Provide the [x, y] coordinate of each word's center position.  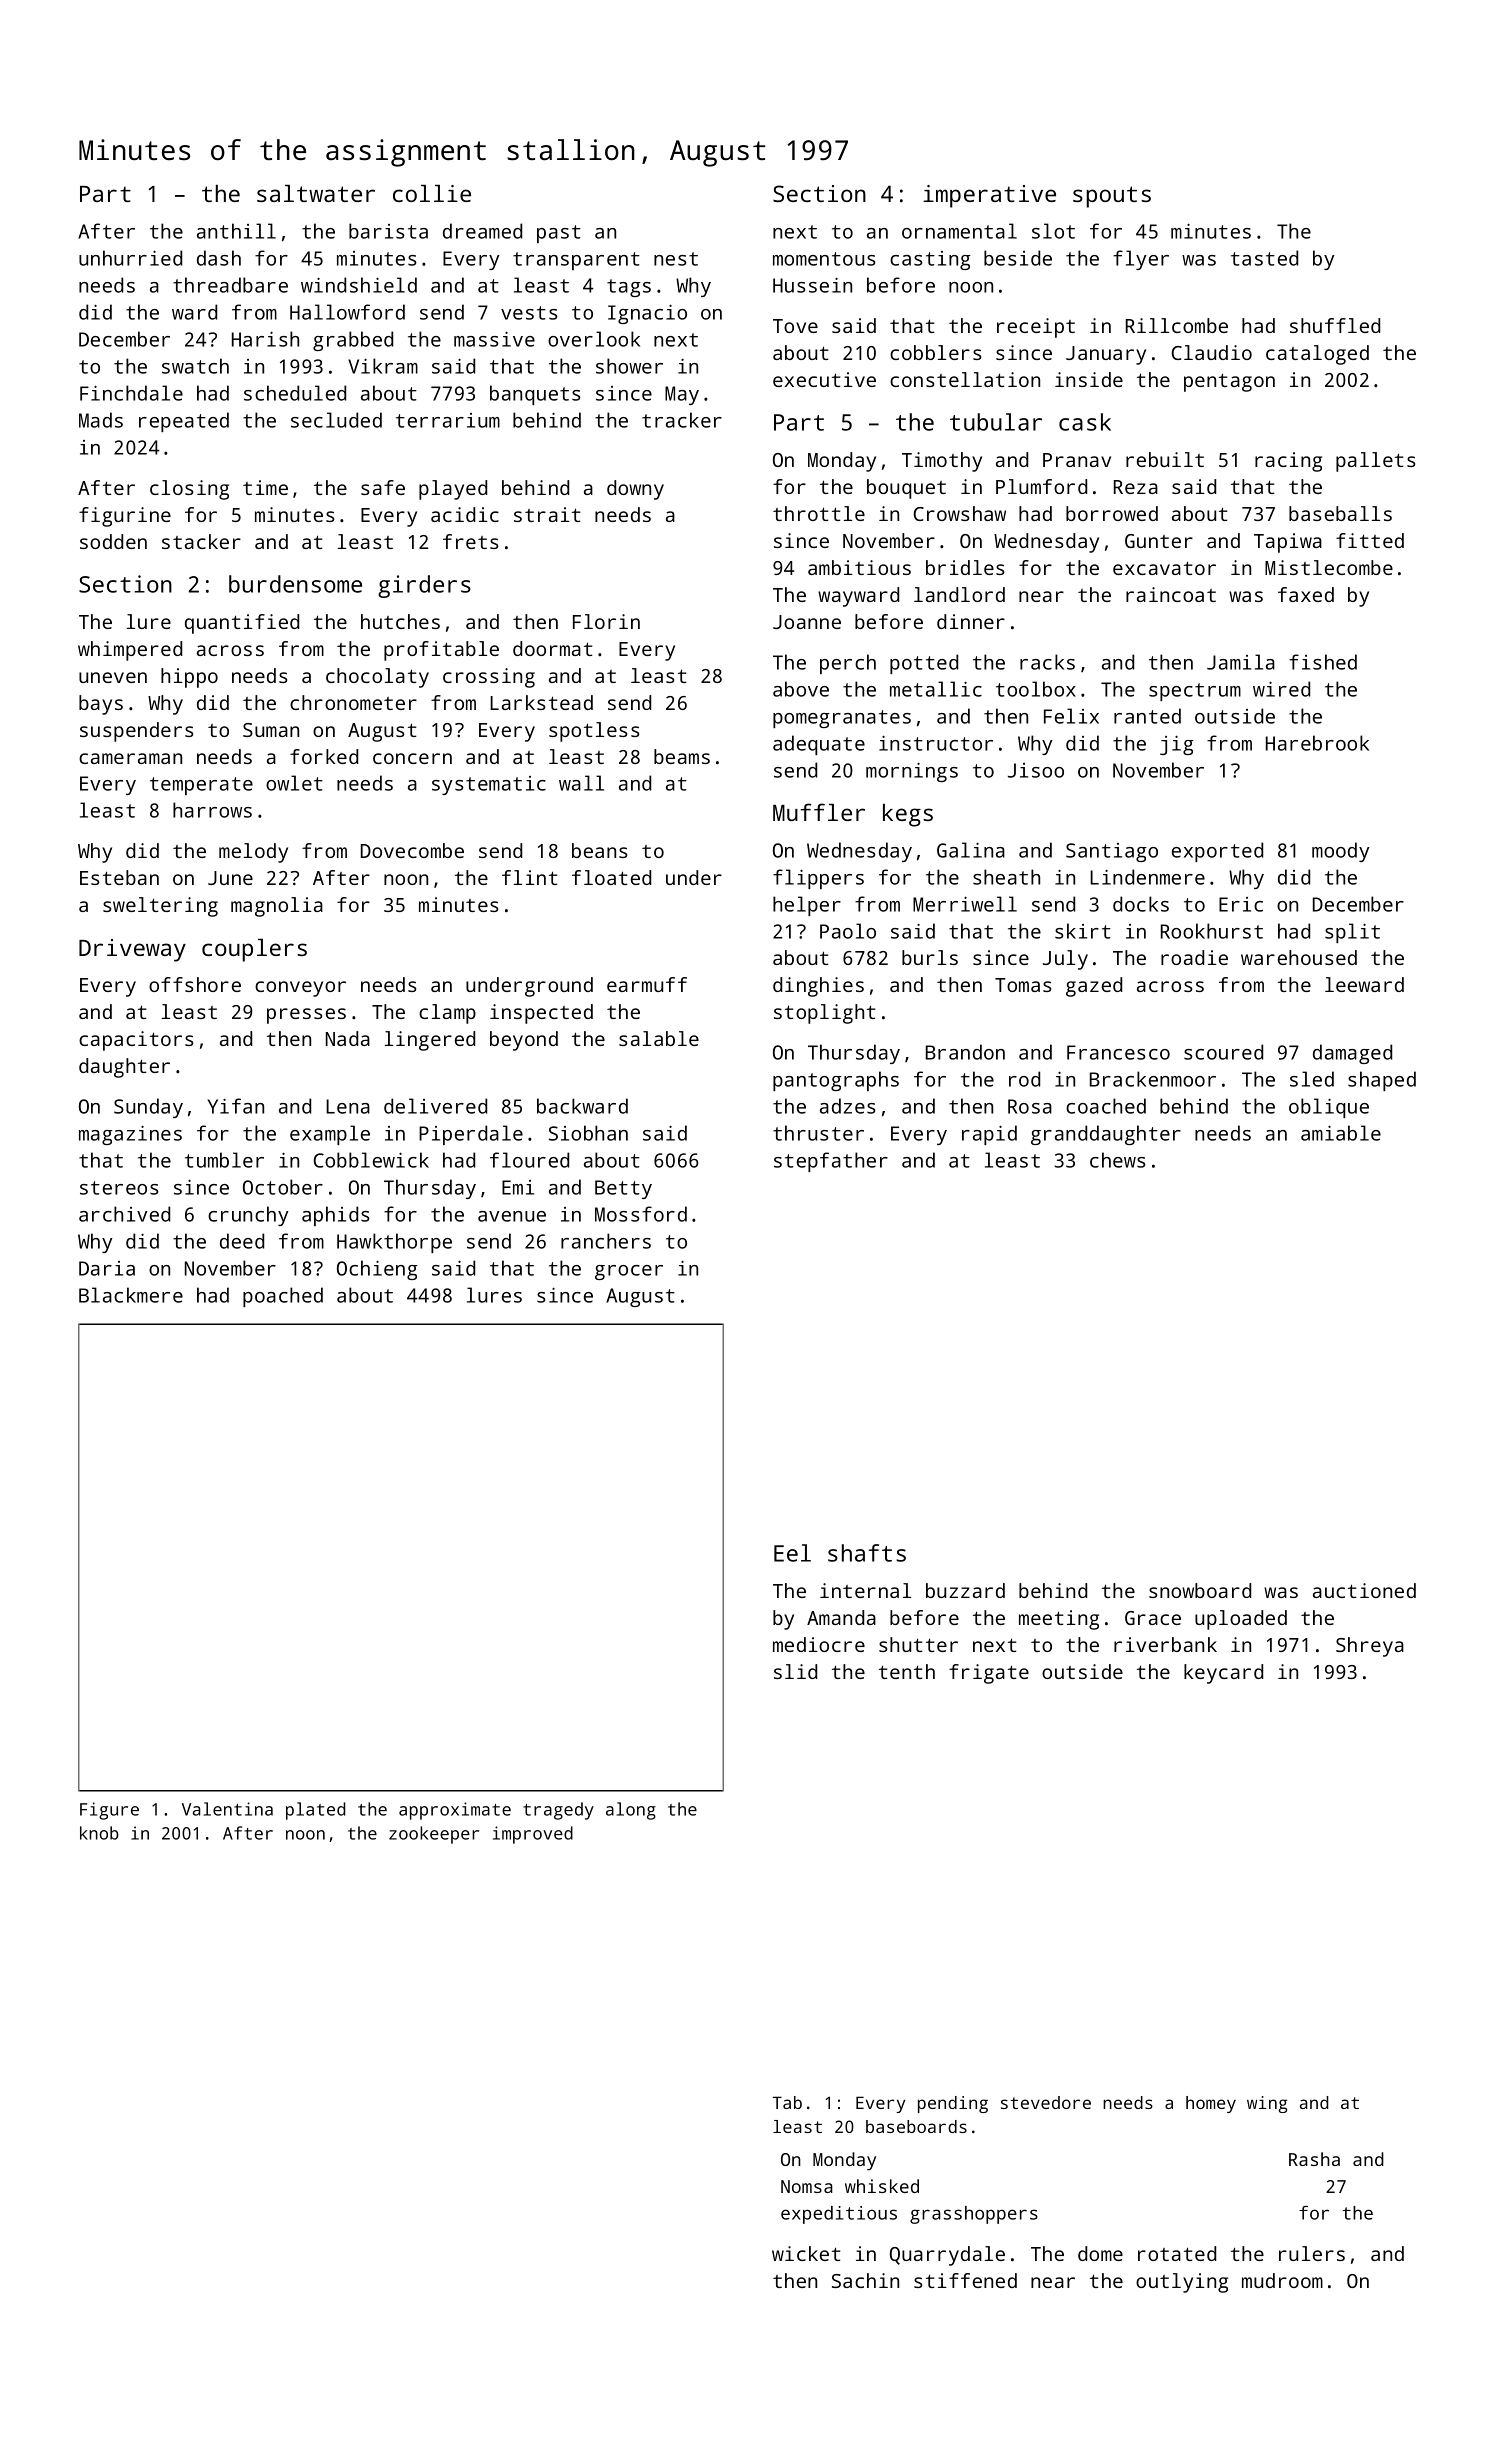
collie [432, 193]
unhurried [130, 258]
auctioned [1364, 1590]
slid [795, 1671]
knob [99, 1833]
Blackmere [131, 1295]
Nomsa [807, 2186]
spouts [1112, 197]
